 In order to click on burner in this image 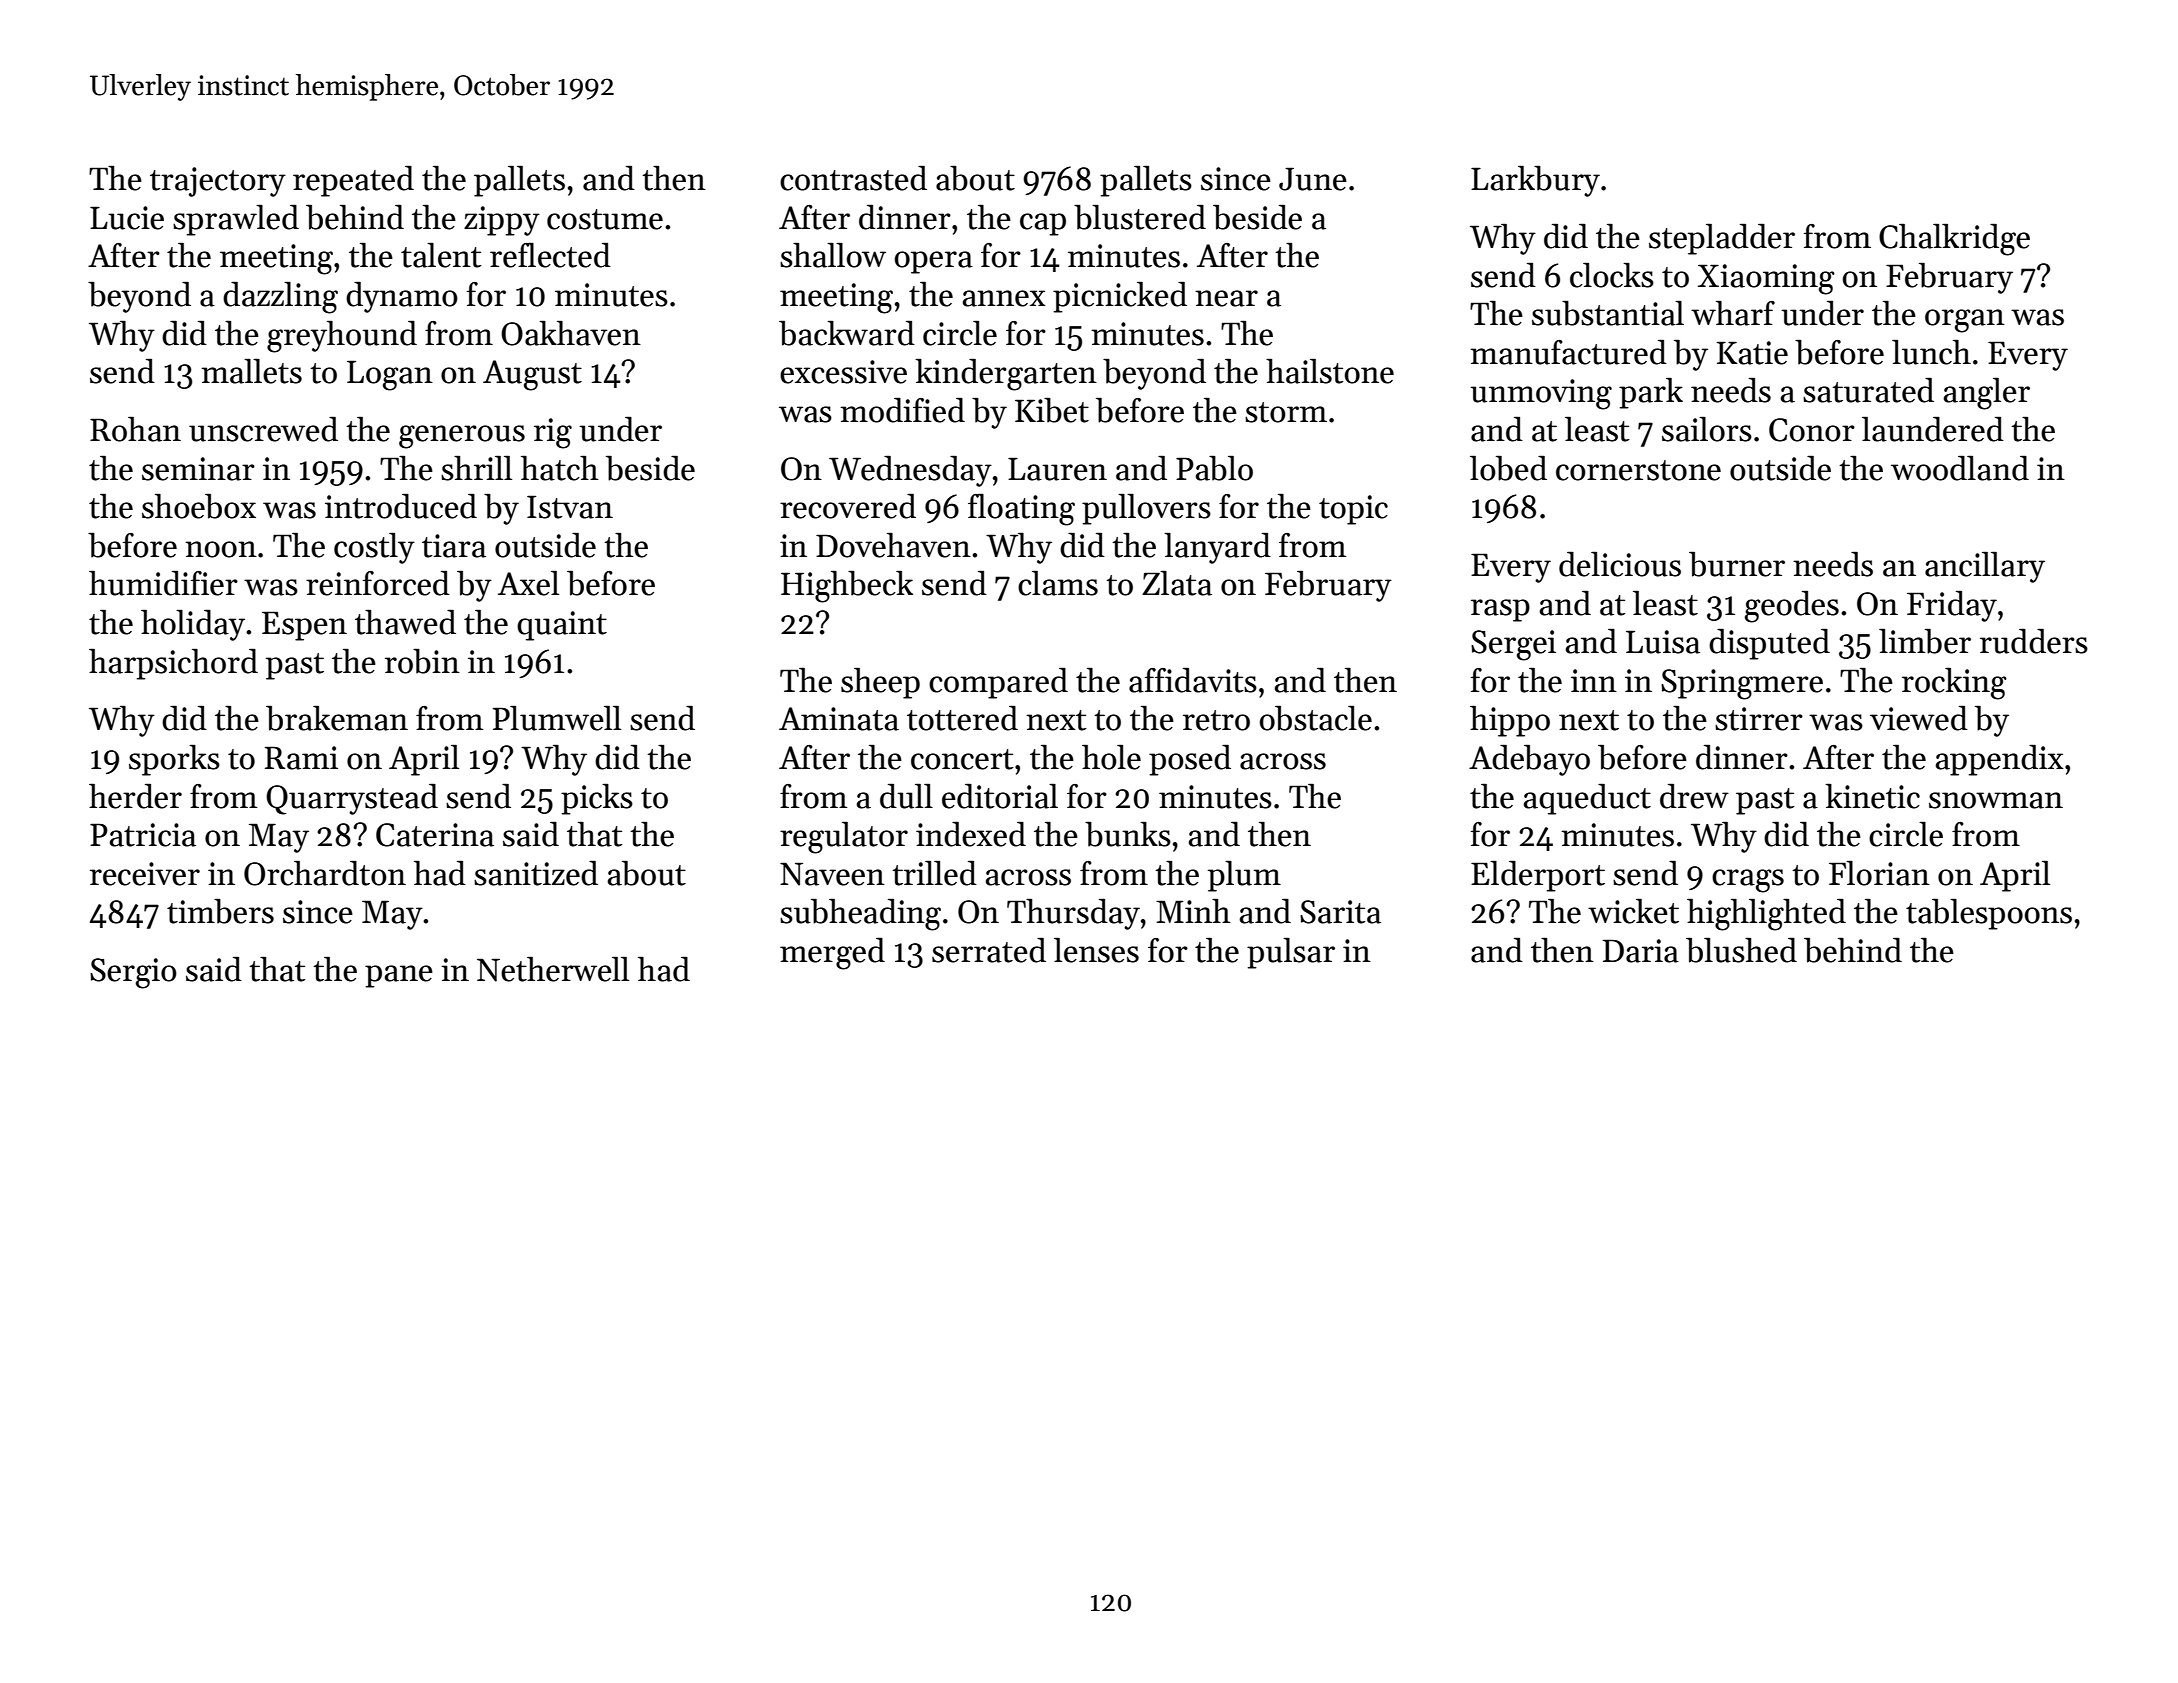, I will do `click(1737, 564)`.
